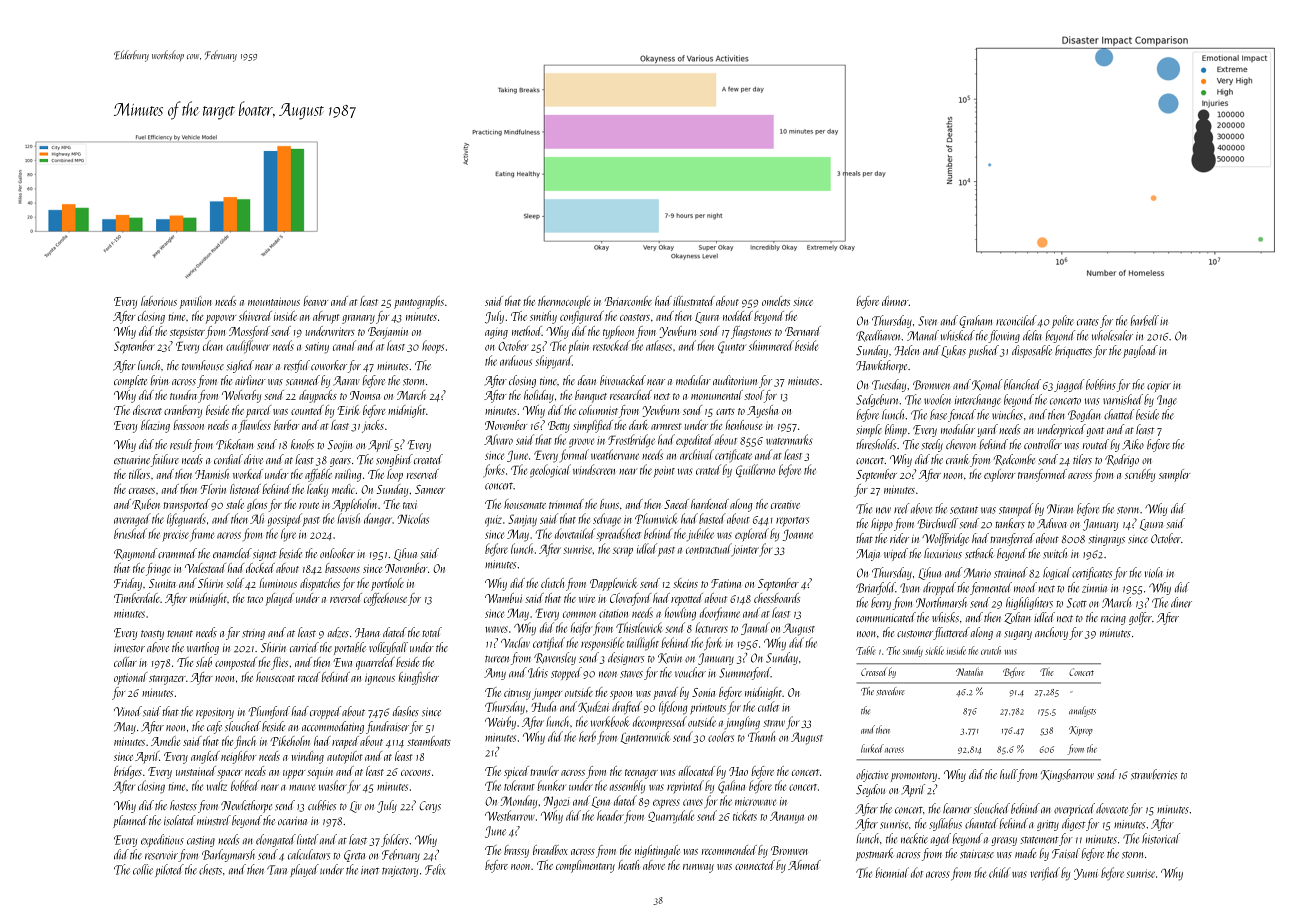 This page has height=924, width=1308. I want to click on Greta, so click(354, 856).
